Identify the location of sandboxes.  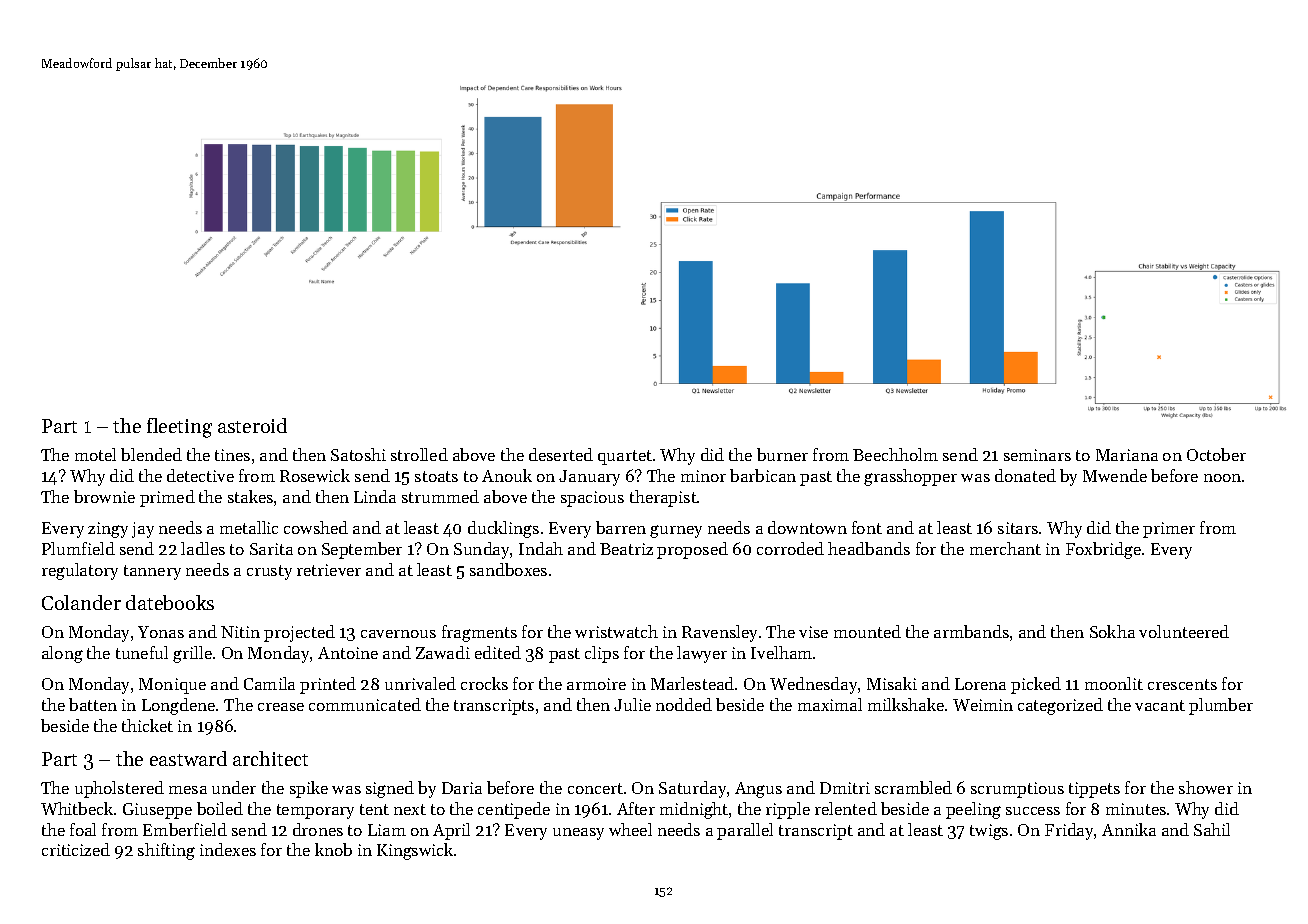
(508, 569).
